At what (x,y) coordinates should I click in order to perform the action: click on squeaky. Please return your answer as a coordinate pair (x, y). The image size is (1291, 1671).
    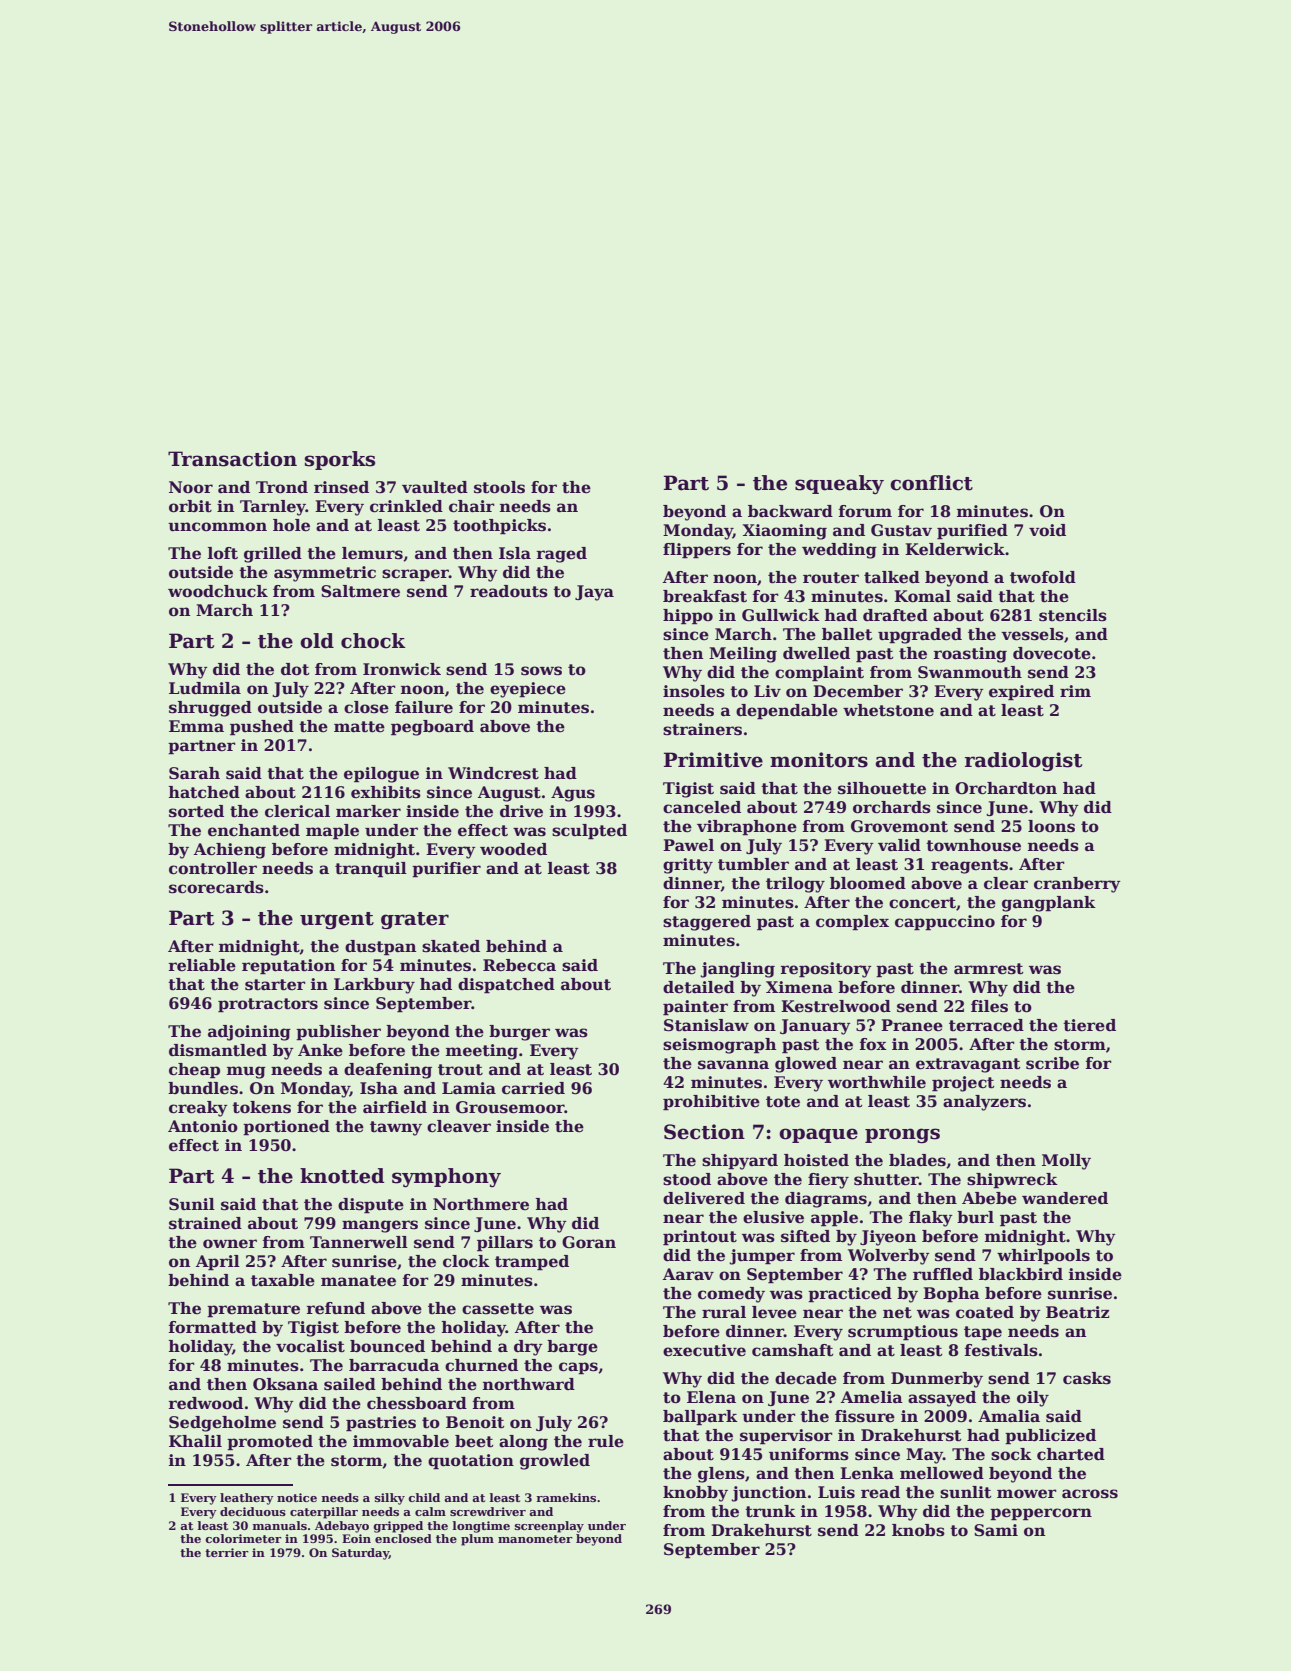
    Looking at the image, I should click on (839, 484).
